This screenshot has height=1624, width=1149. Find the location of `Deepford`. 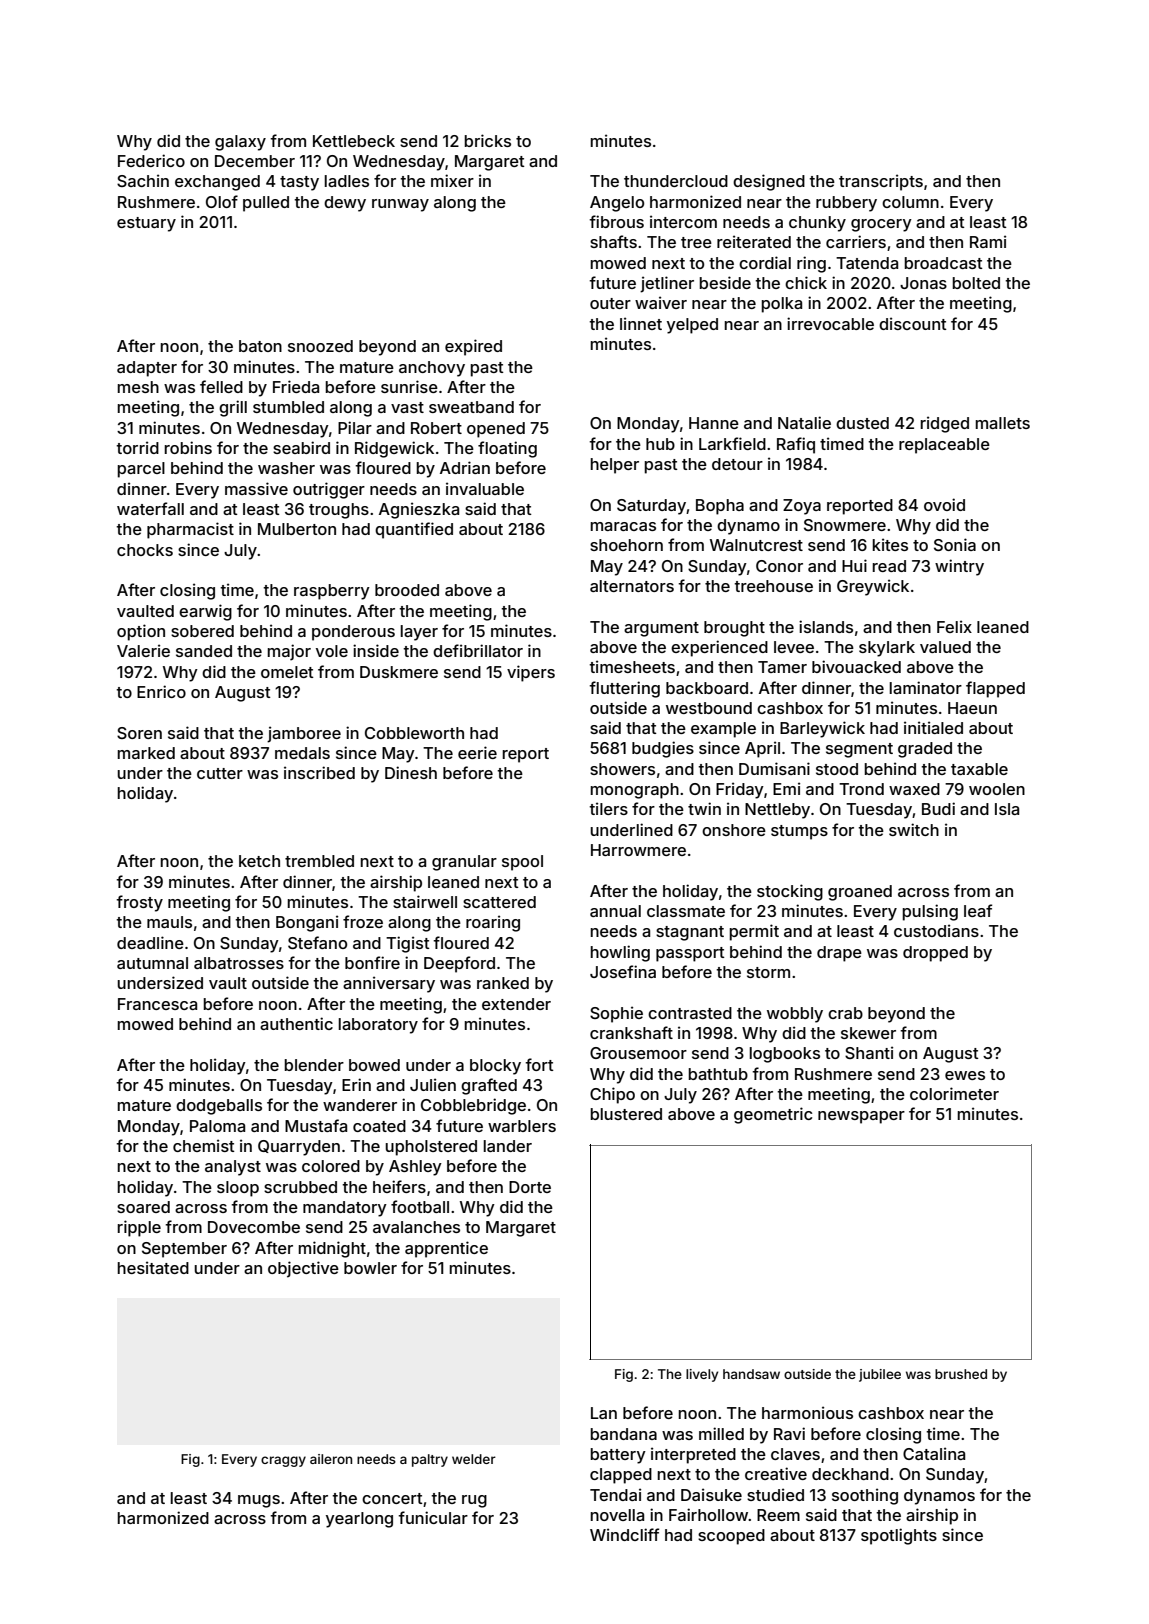

Deepford is located at coordinates (459, 964).
